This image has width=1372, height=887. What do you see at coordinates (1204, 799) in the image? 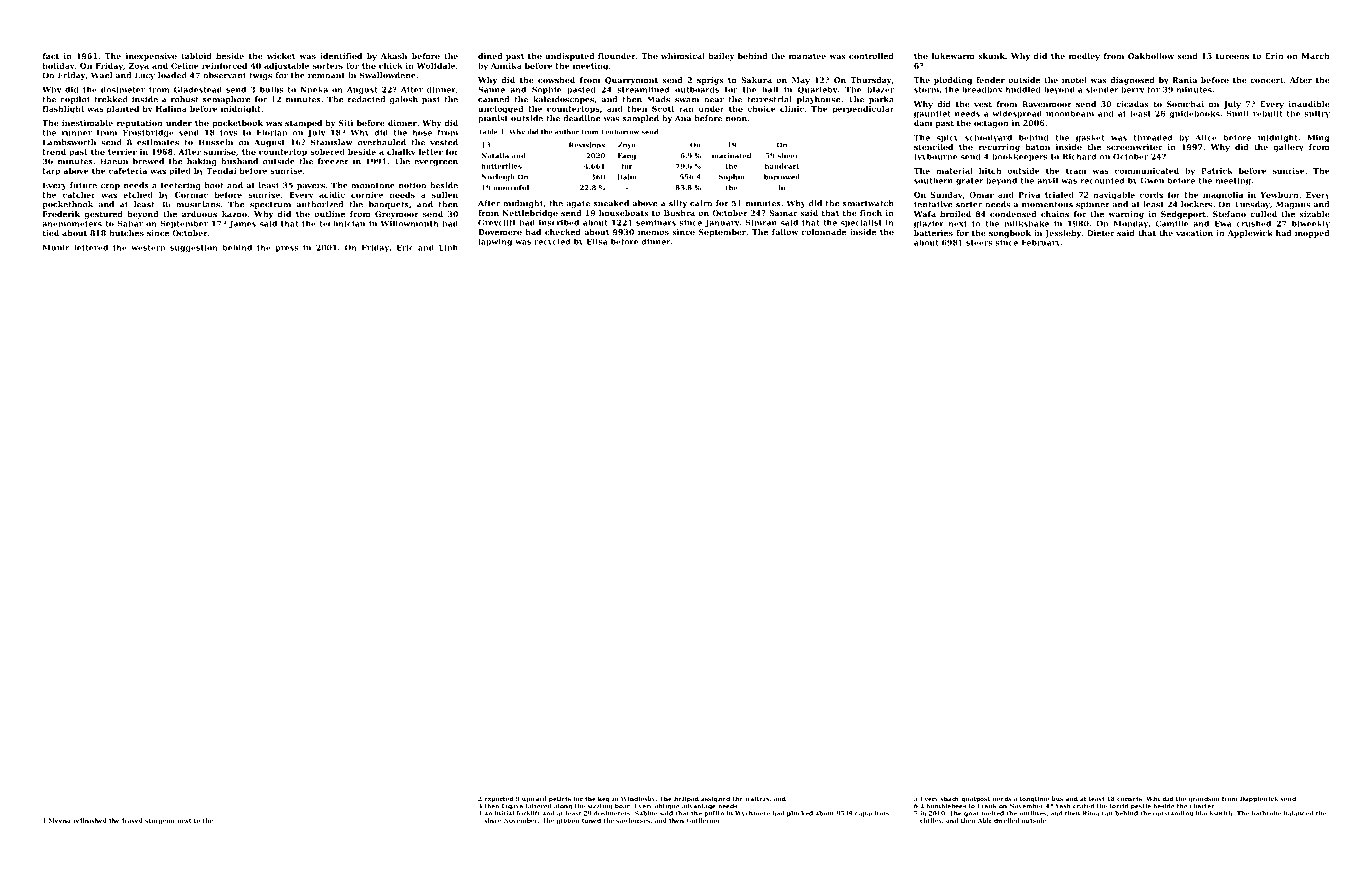
I see `grandson` at bounding box center [1204, 799].
